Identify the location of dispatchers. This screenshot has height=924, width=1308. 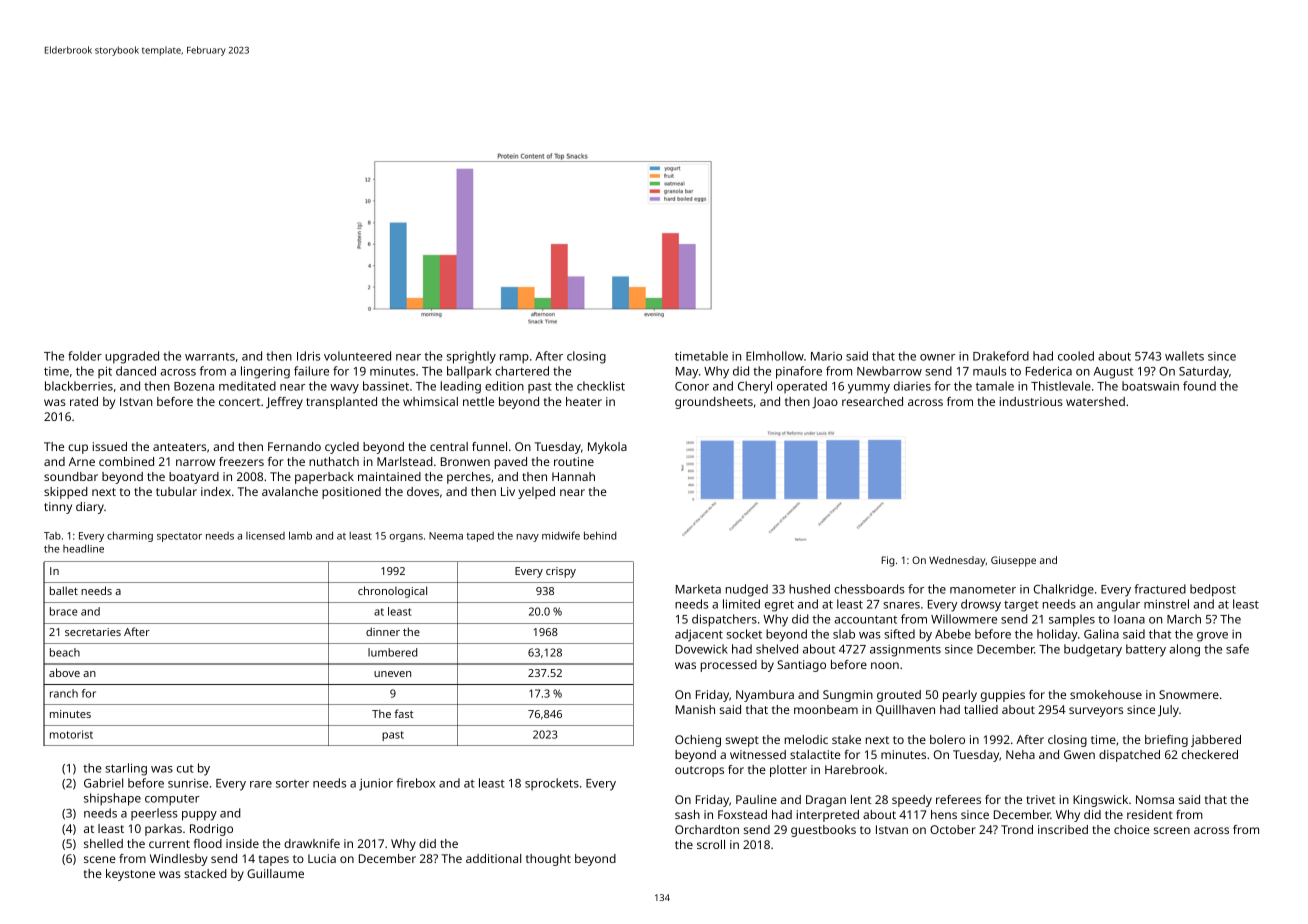
(724, 620).
